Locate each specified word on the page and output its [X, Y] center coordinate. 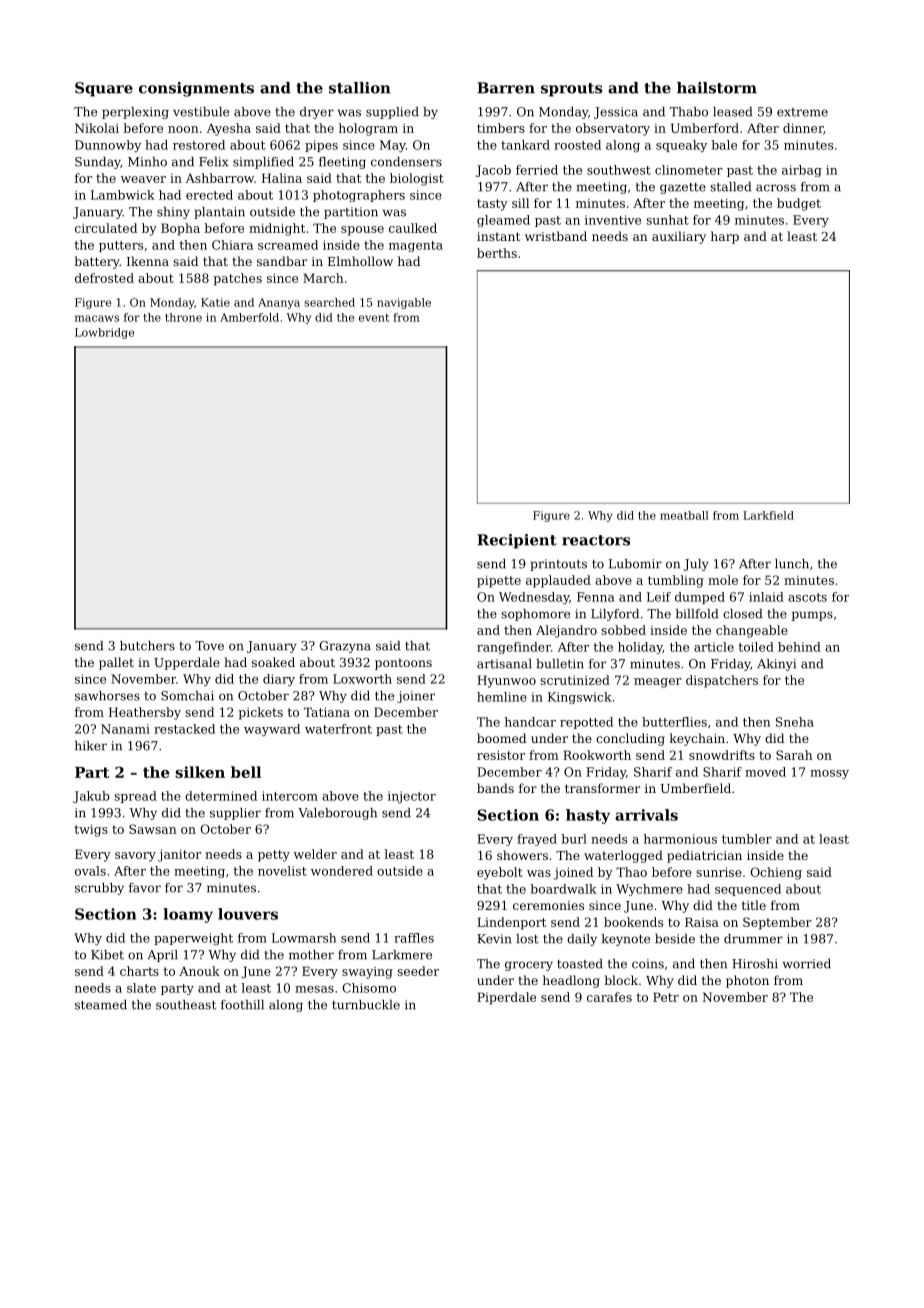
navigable [404, 303]
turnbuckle [366, 1005]
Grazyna [345, 647]
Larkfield [768, 515]
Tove [209, 646]
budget [799, 204]
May [393, 146]
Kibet [107, 955]
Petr [666, 997]
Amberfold [249, 317]
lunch [792, 564]
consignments [196, 89]
